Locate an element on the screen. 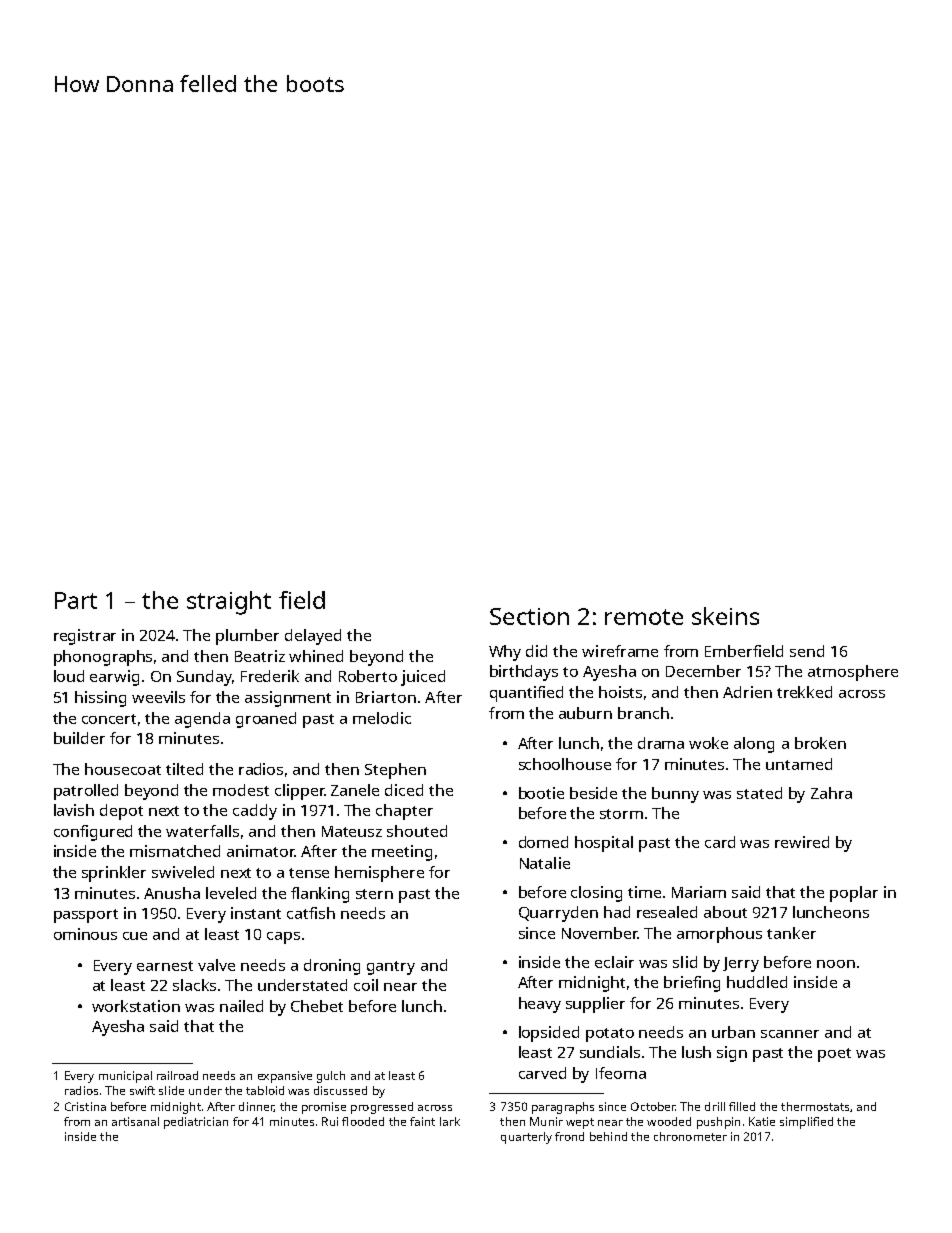 The height and width of the screenshot is (1233, 952). Zanele is located at coordinates (355, 790).
